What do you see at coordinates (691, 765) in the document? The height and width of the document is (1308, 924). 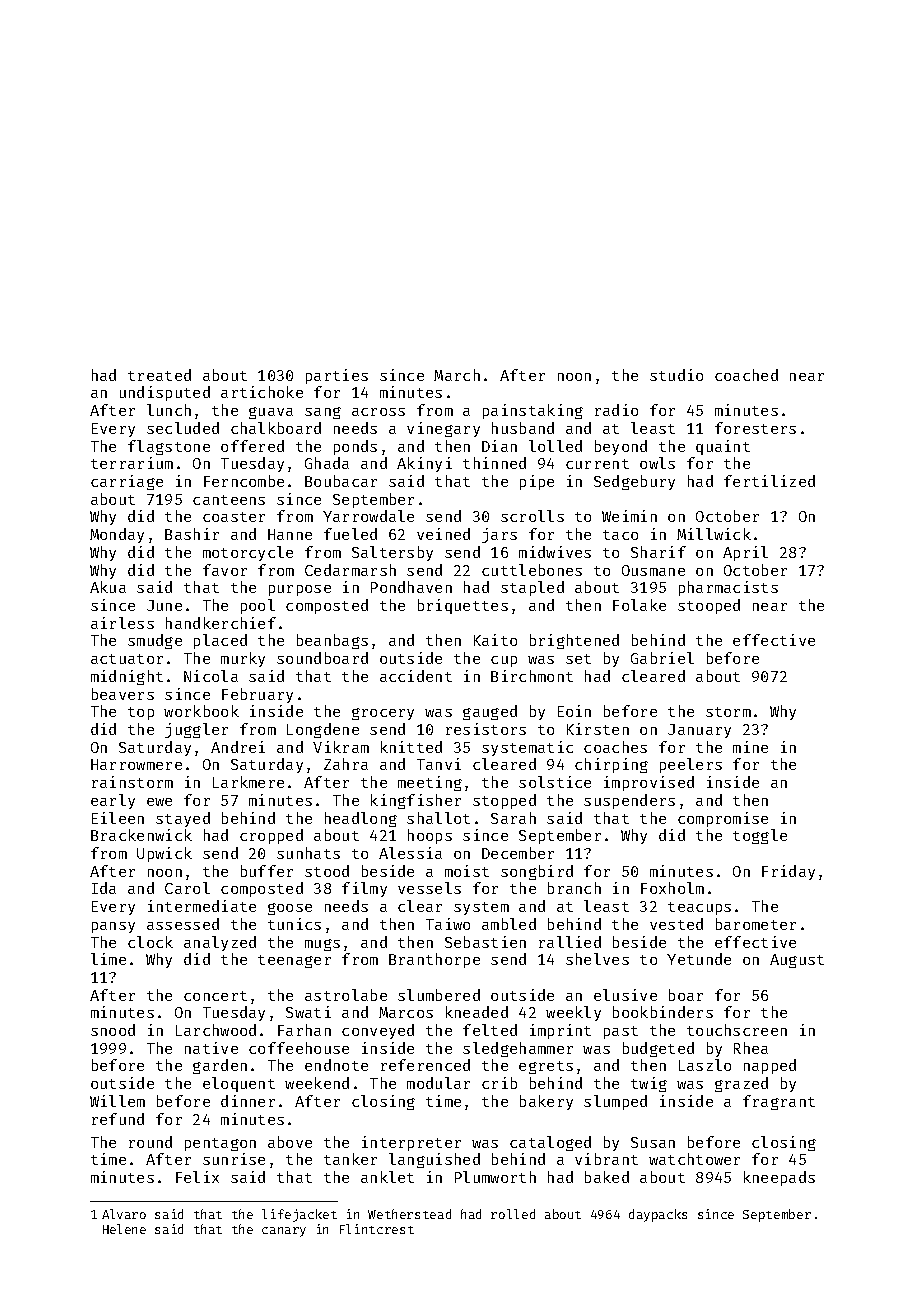 I see `peelers` at bounding box center [691, 765].
